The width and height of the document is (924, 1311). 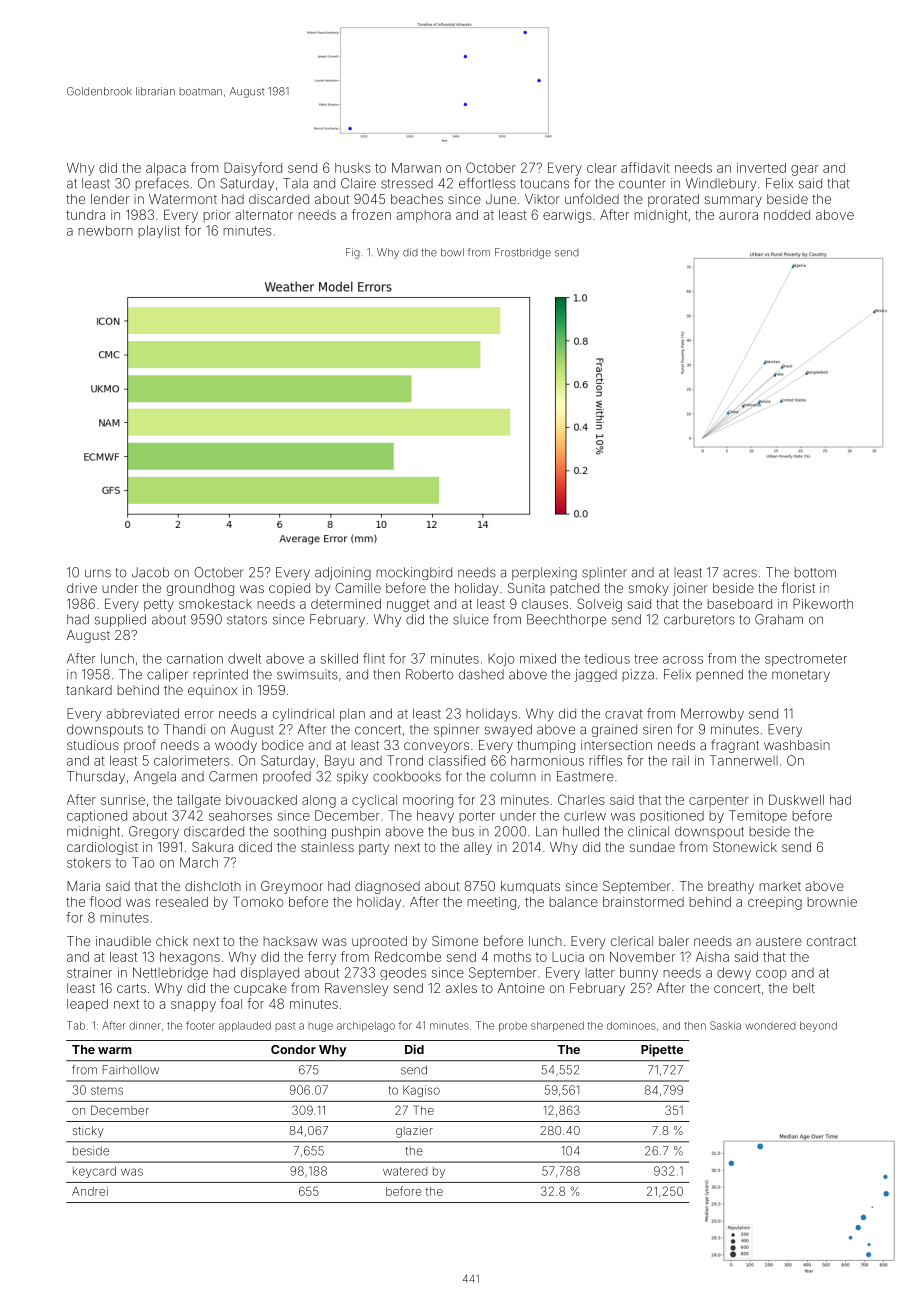 I want to click on alternator, so click(x=264, y=215).
